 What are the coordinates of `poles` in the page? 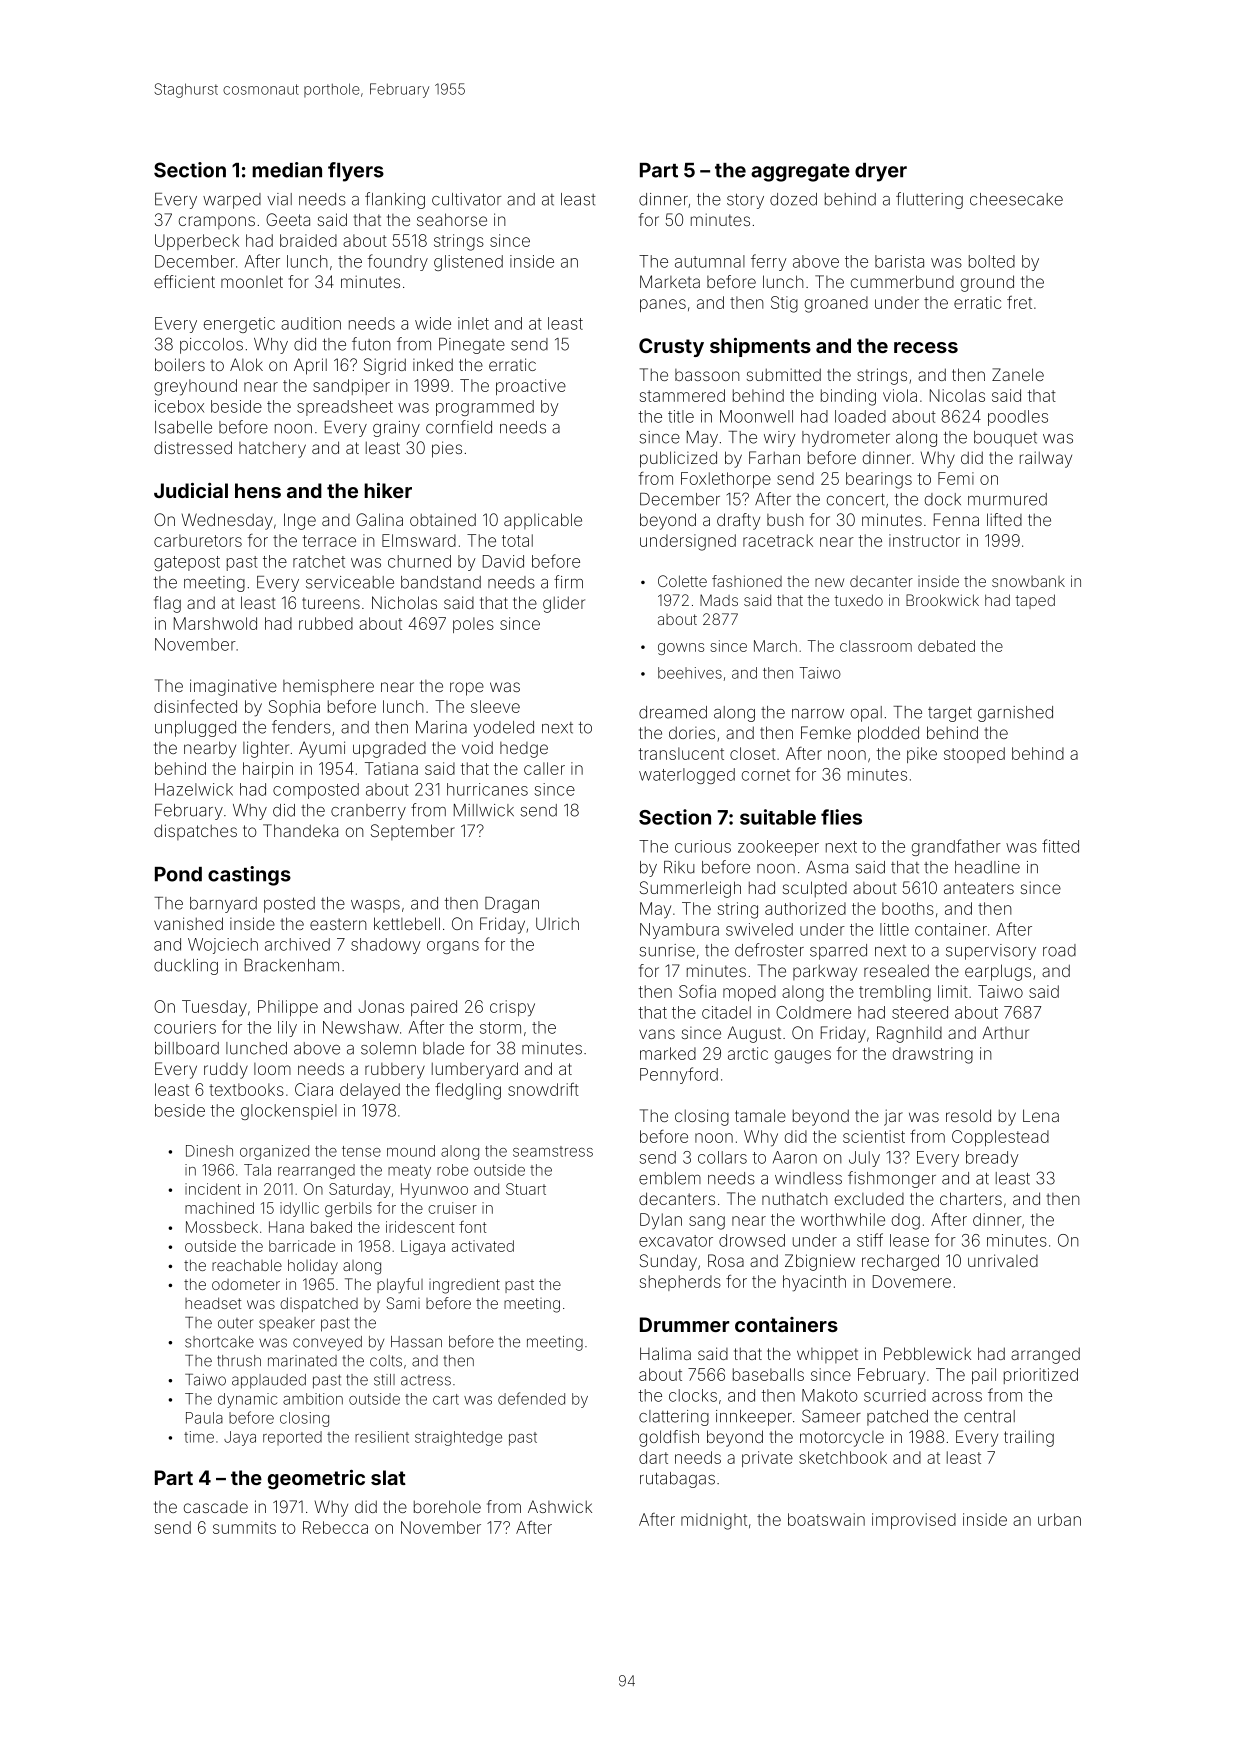 It's located at (473, 625).
